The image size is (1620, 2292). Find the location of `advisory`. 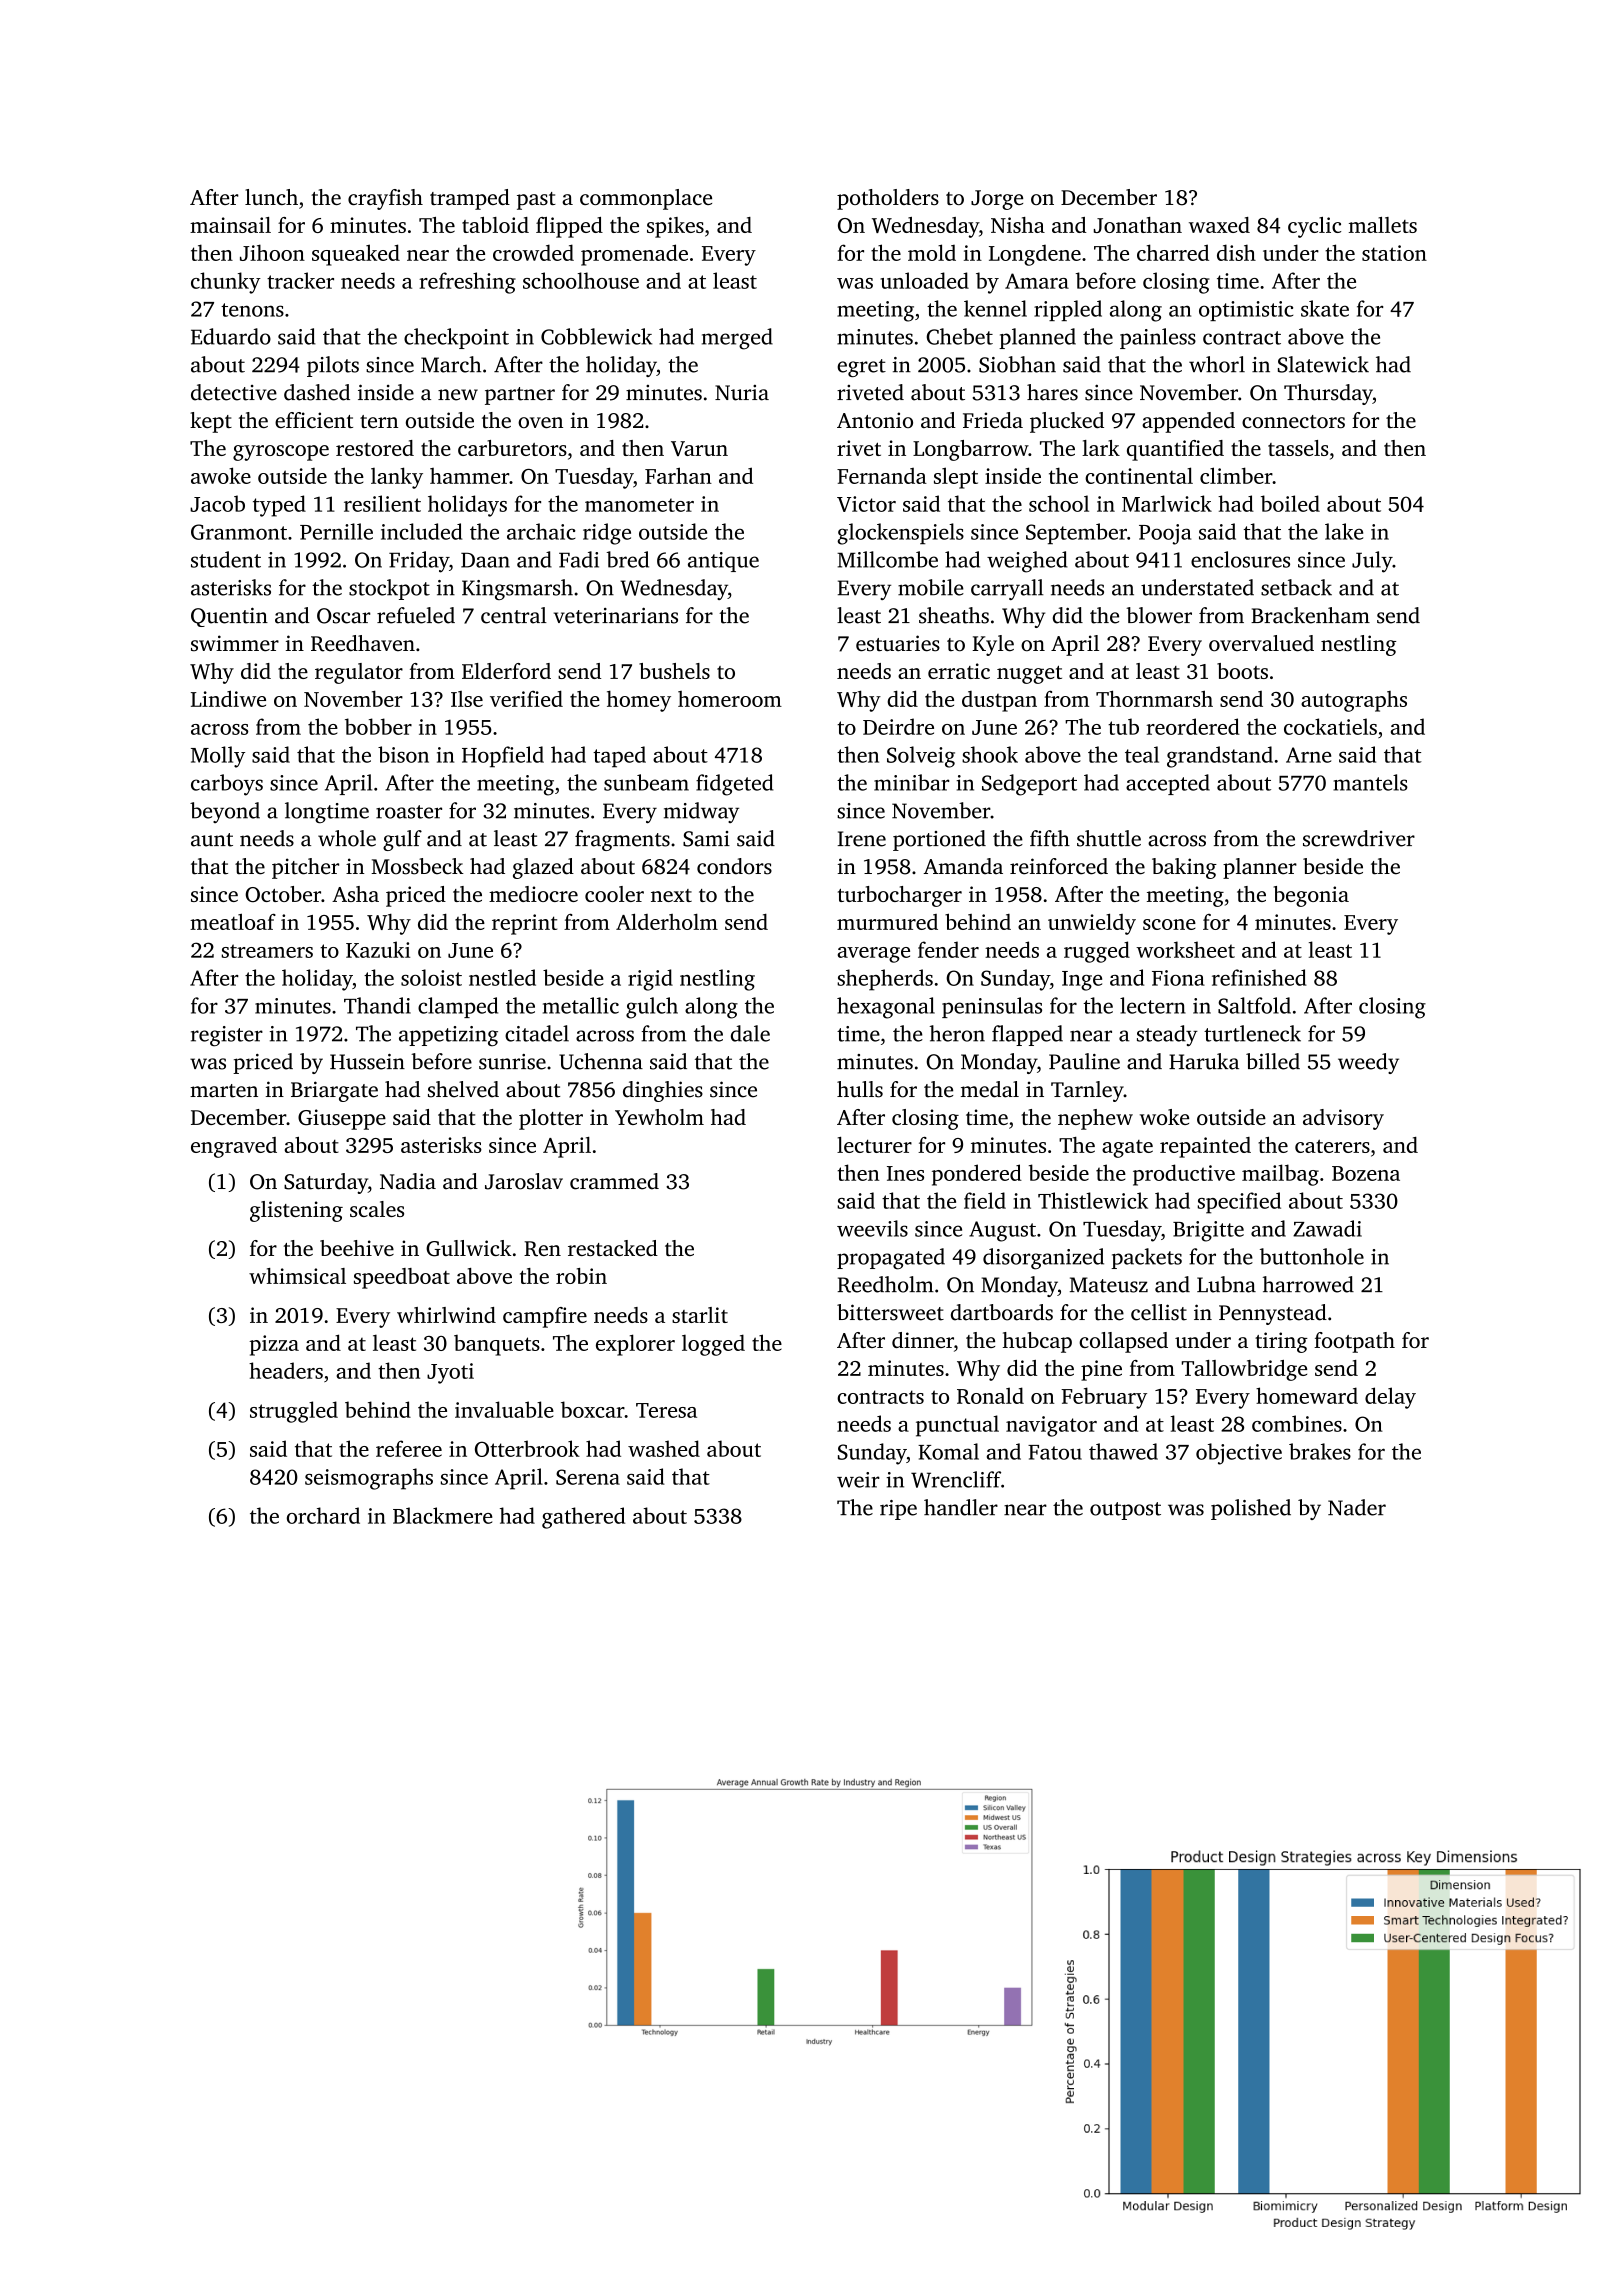

advisory is located at coordinates (1343, 1119).
